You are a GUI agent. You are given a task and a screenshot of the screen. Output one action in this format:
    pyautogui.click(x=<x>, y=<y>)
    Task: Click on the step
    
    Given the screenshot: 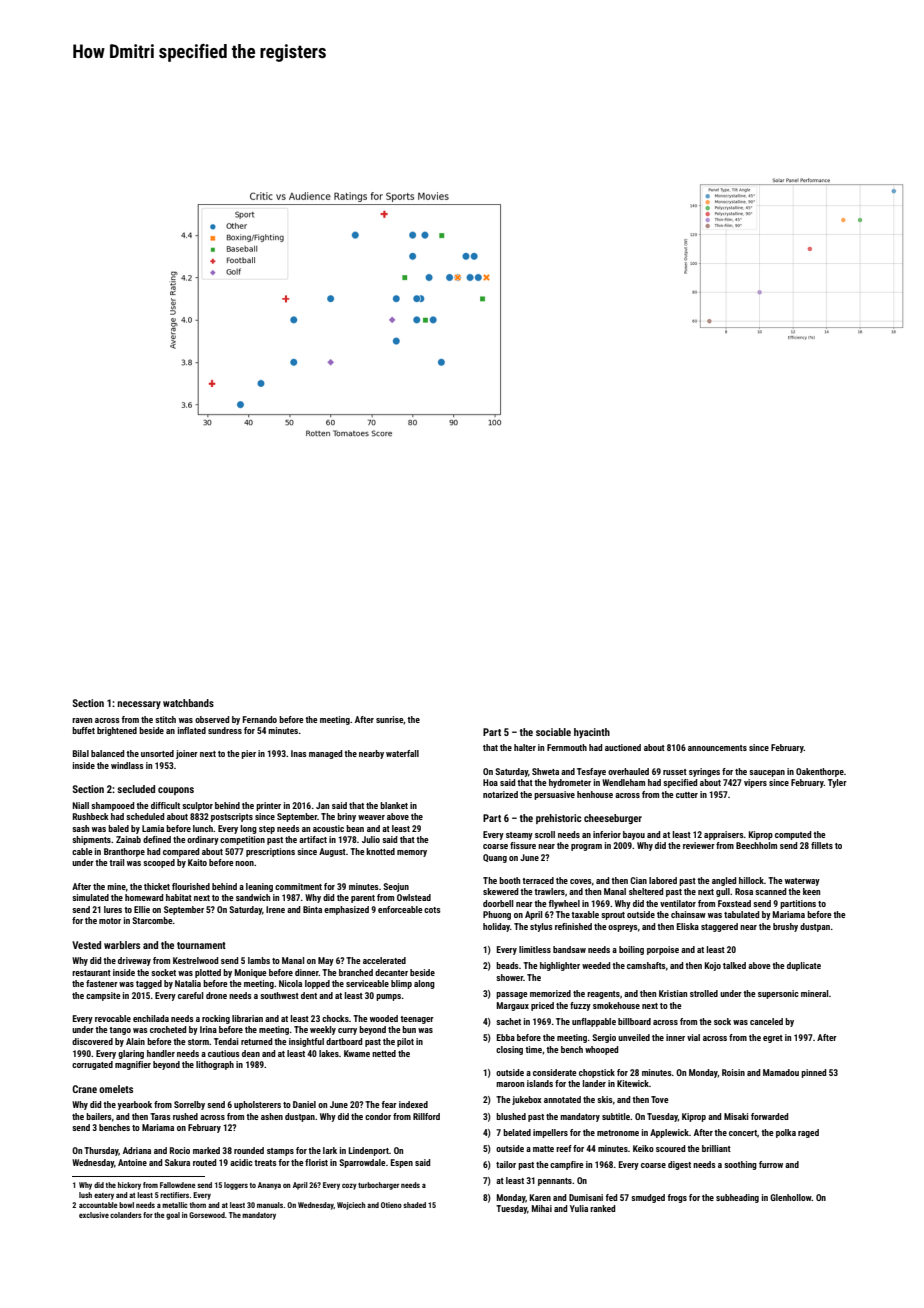 What is the action you would take?
    pyautogui.click(x=267, y=830)
